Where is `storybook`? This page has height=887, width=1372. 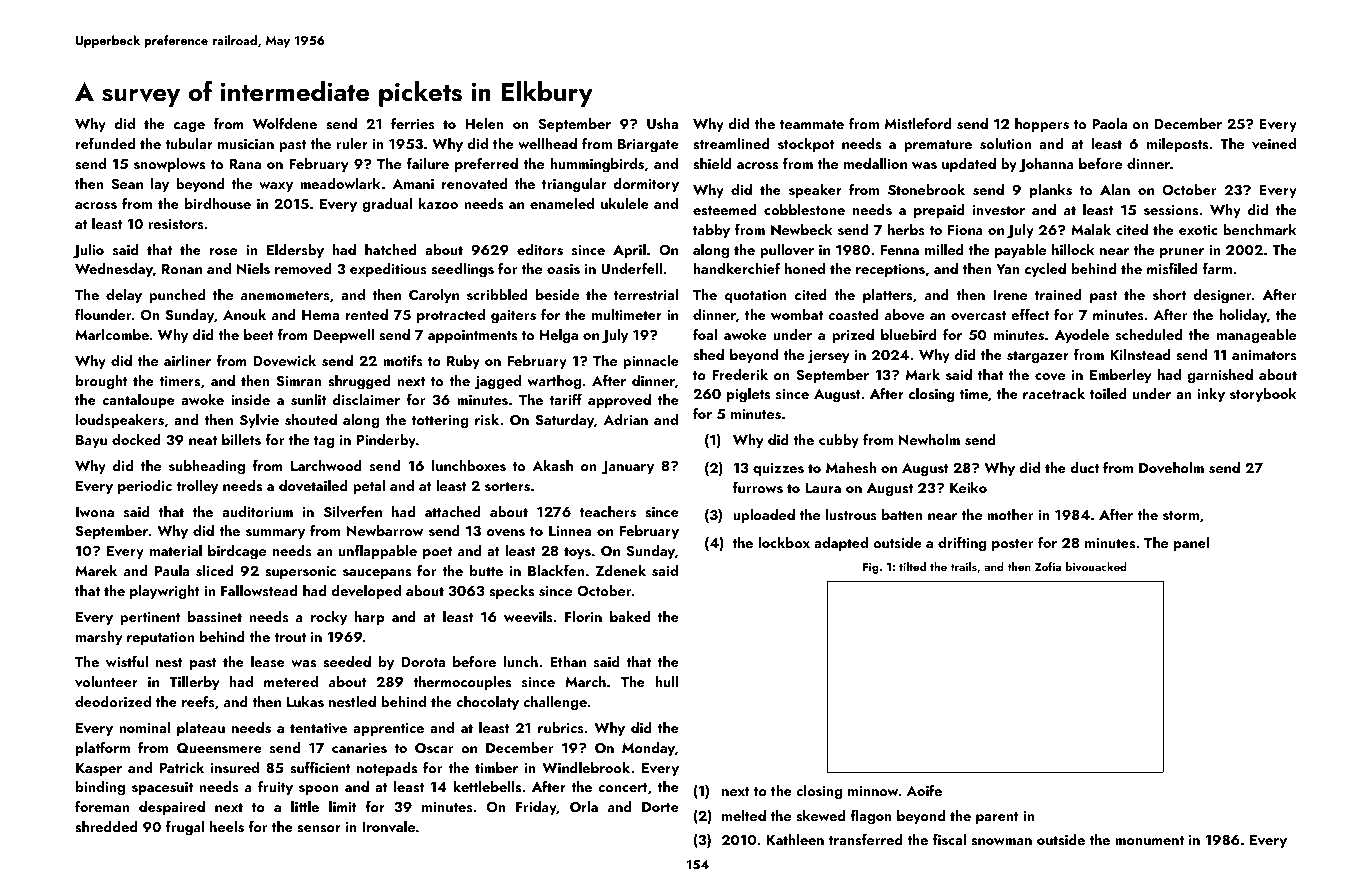 storybook is located at coordinates (1263, 395).
